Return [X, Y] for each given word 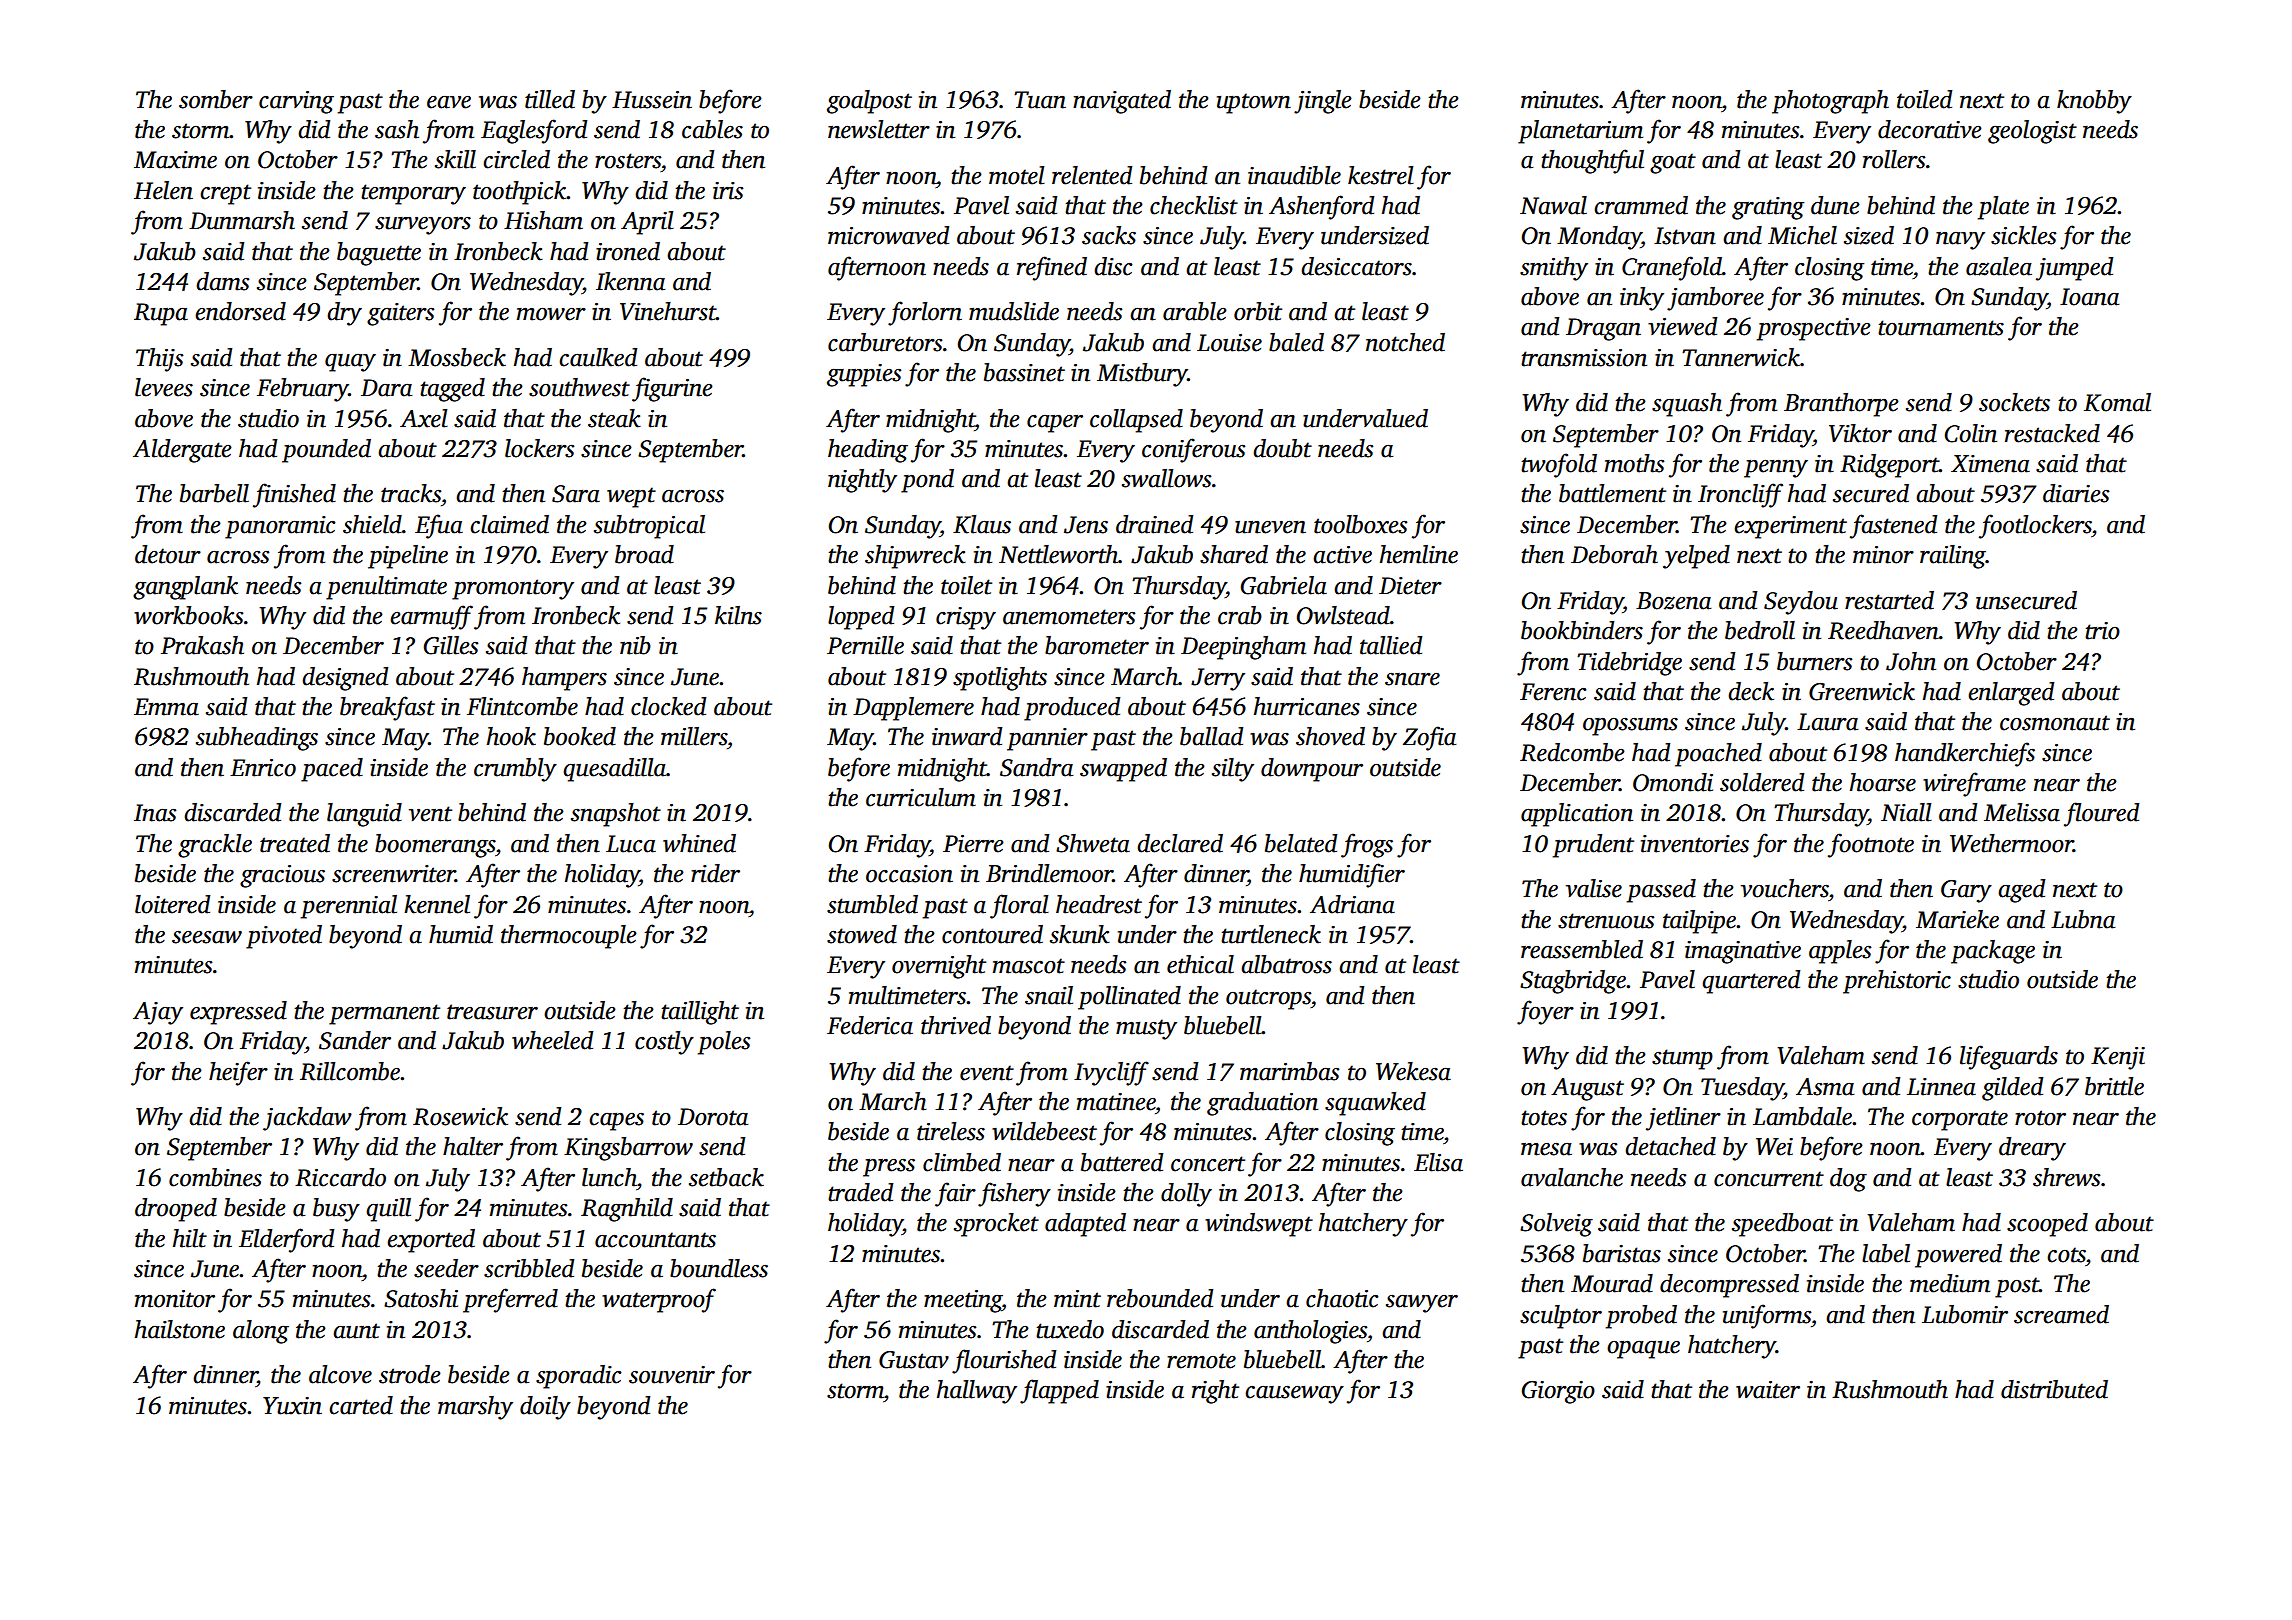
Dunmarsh [242, 220]
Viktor [1860, 433]
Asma [1825, 1087]
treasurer [492, 1012]
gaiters [400, 314]
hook [511, 736]
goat [1673, 163]
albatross [1286, 964]
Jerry [1218, 679]
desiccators [1356, 266]
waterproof [659, 1300]
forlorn [925, 313]
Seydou [1801, 603]
